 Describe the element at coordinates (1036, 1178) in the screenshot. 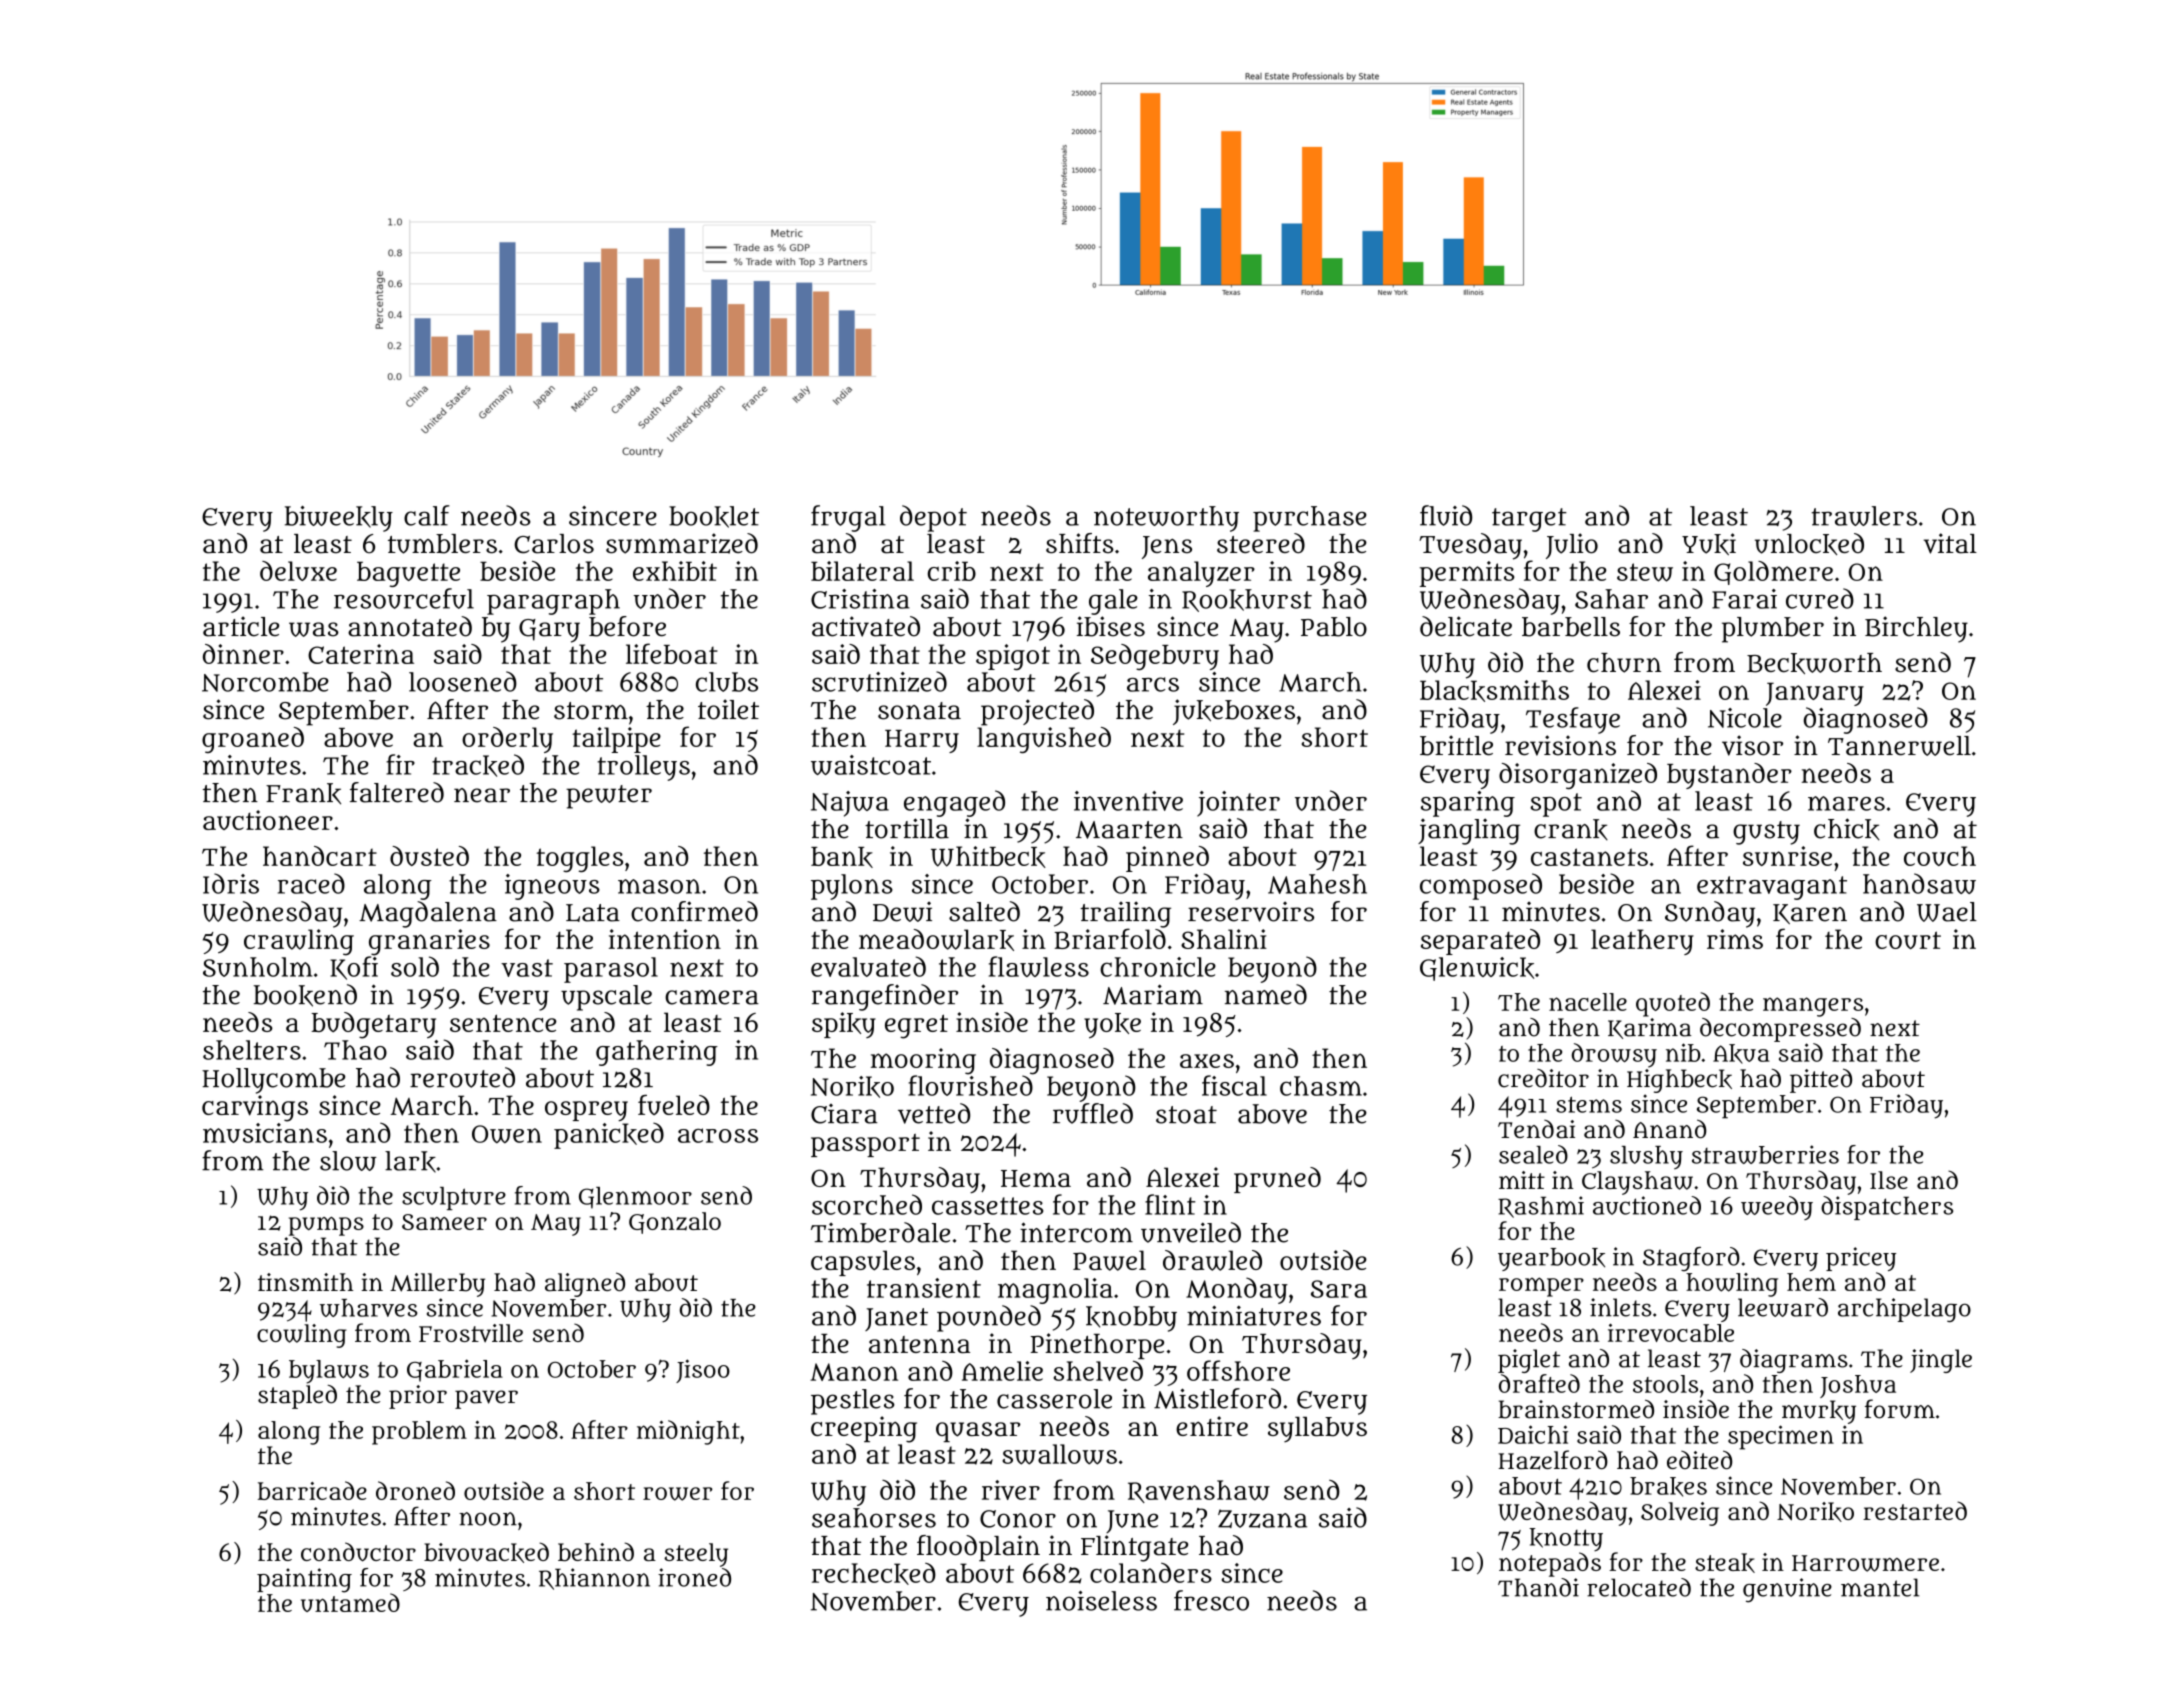

I see `Hema` at that location.
